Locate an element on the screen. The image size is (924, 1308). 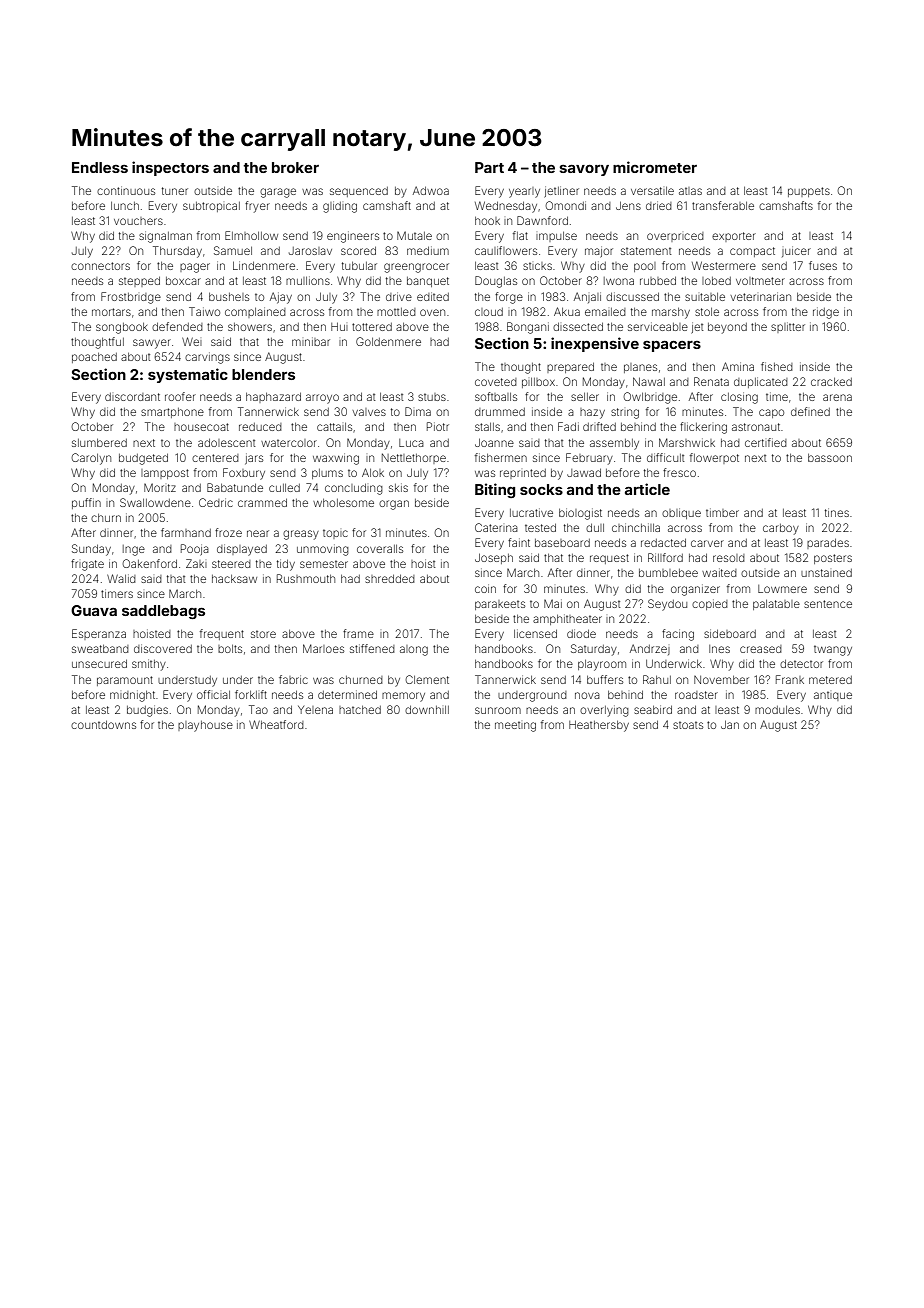
voltmeter is located at coordinates (760, 281).
